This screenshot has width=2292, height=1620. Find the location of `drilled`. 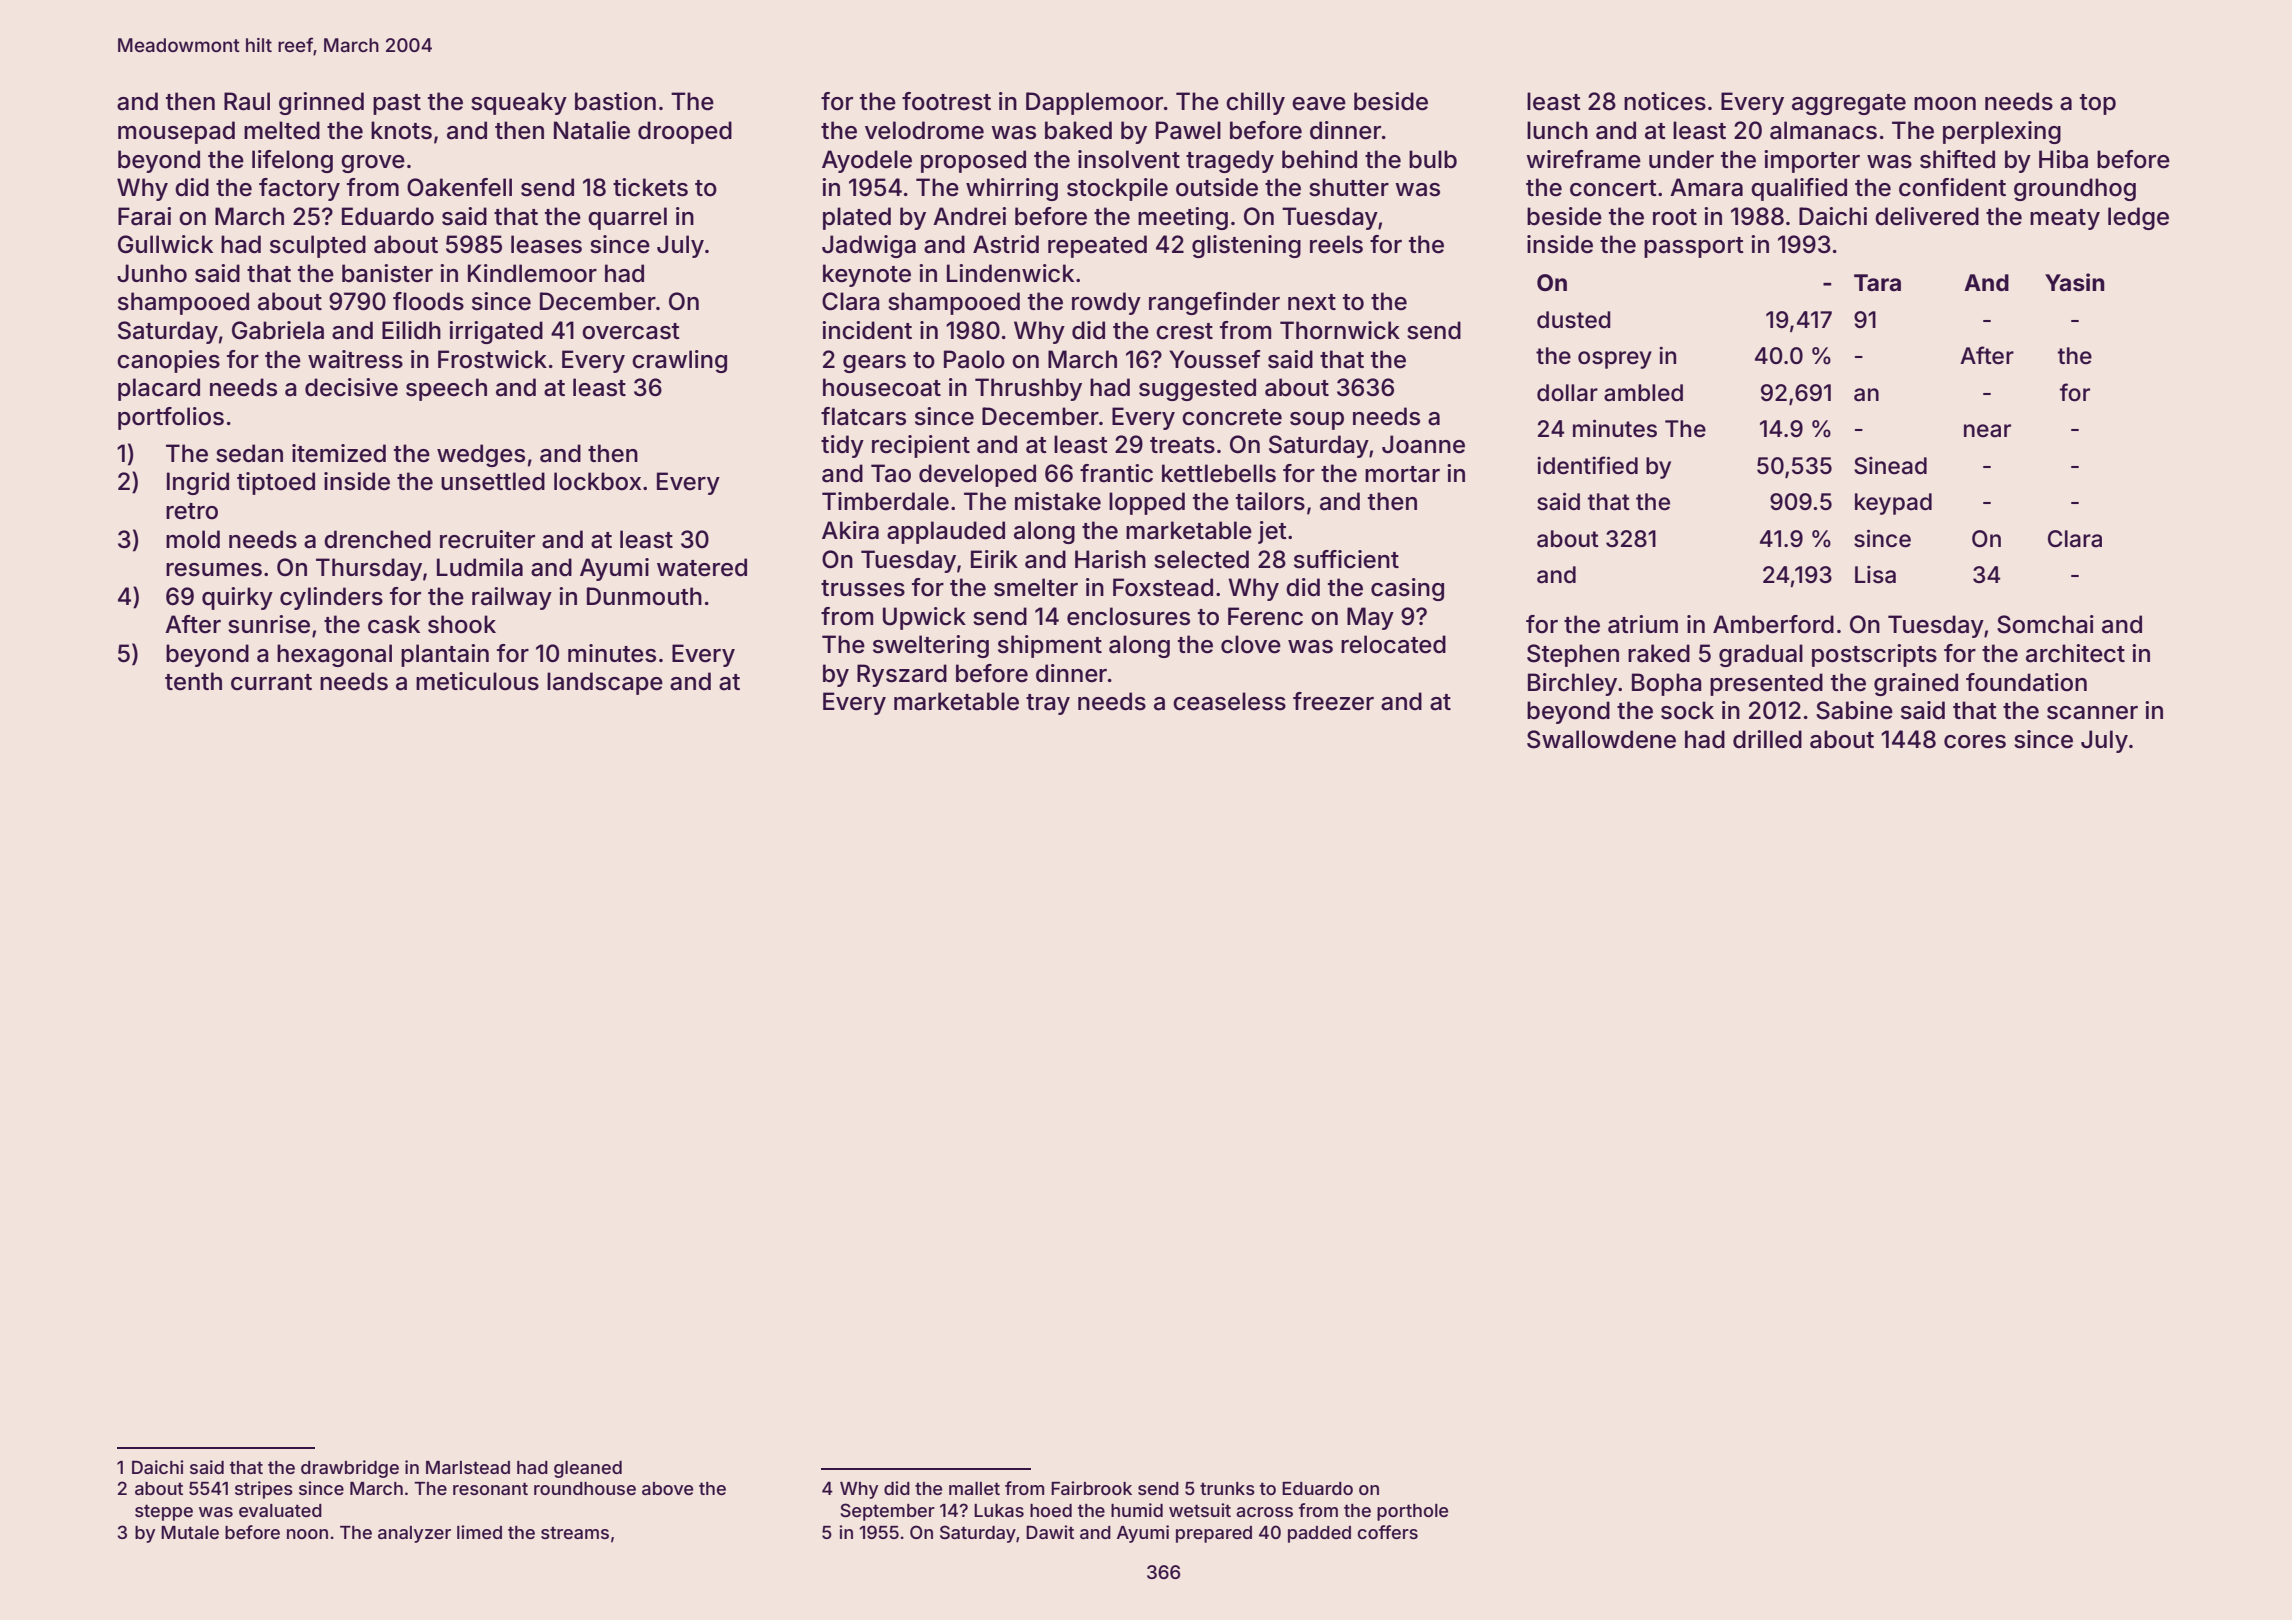

drilled is located at coordinates (1767, 739).
